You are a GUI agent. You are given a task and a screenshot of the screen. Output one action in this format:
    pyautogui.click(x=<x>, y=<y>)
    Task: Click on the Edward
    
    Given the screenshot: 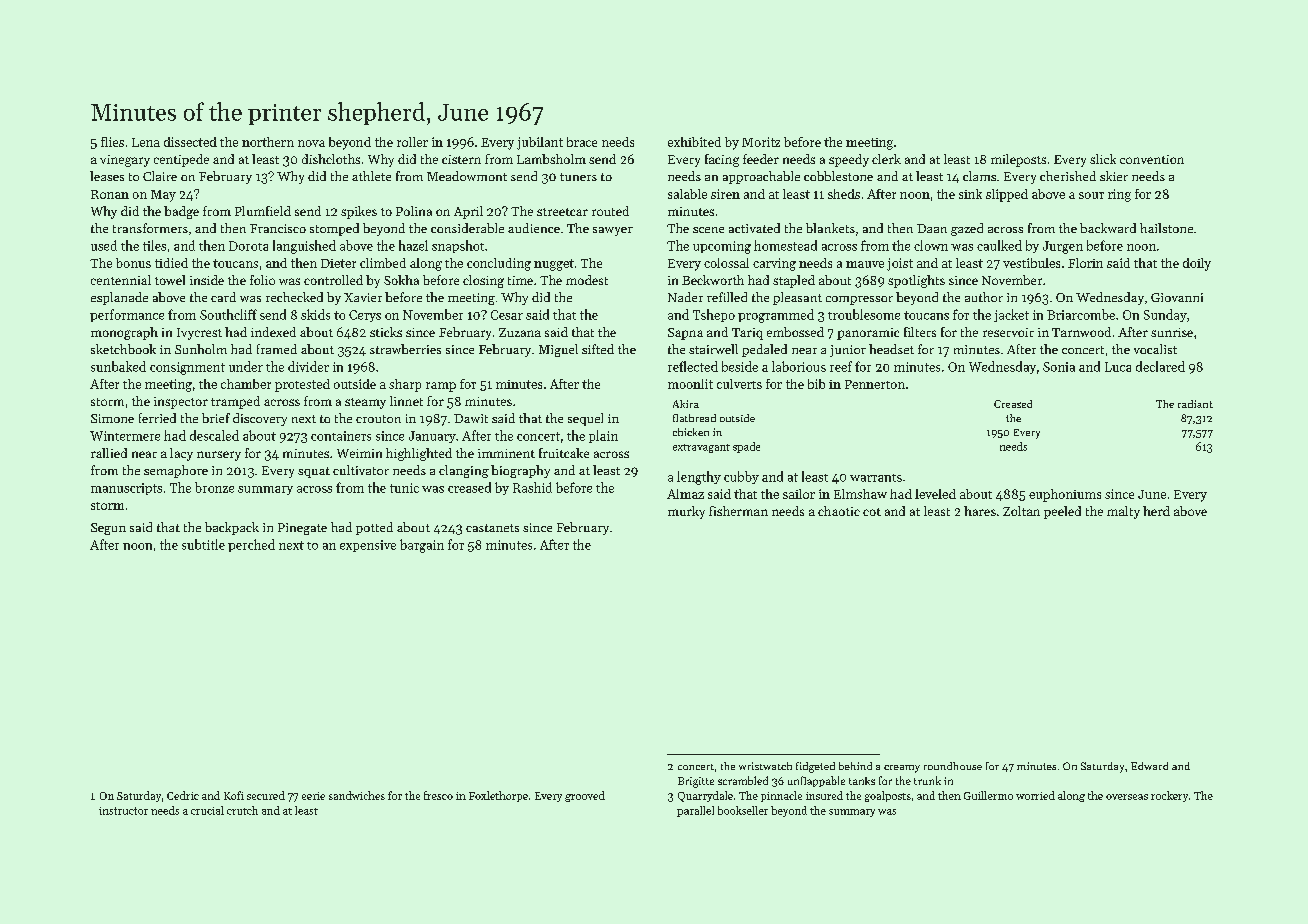 What is the action you would take?
    pyautogui.click(x=1149, y=766)
